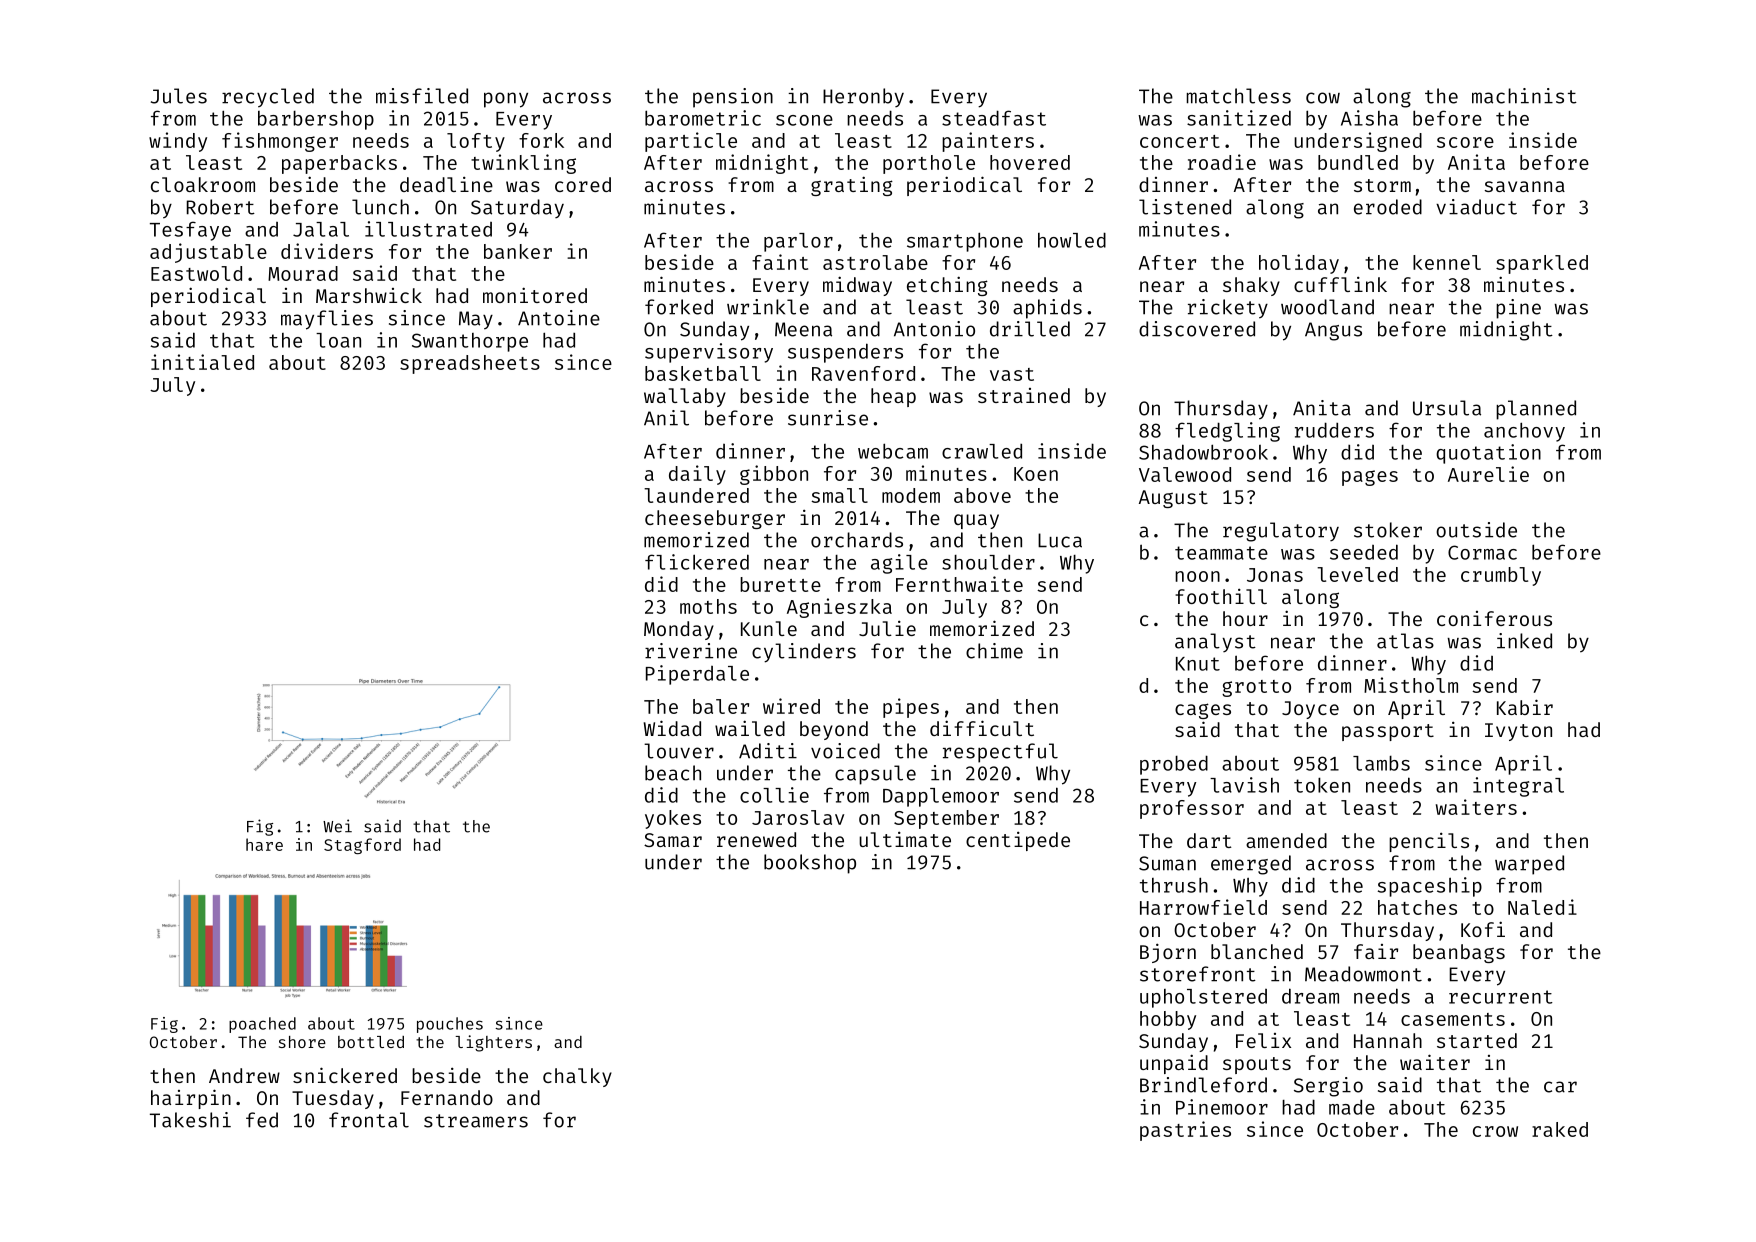  Describe the element at coordinates (1524, 96) in the screenshot. I see `machinist` at that location.
